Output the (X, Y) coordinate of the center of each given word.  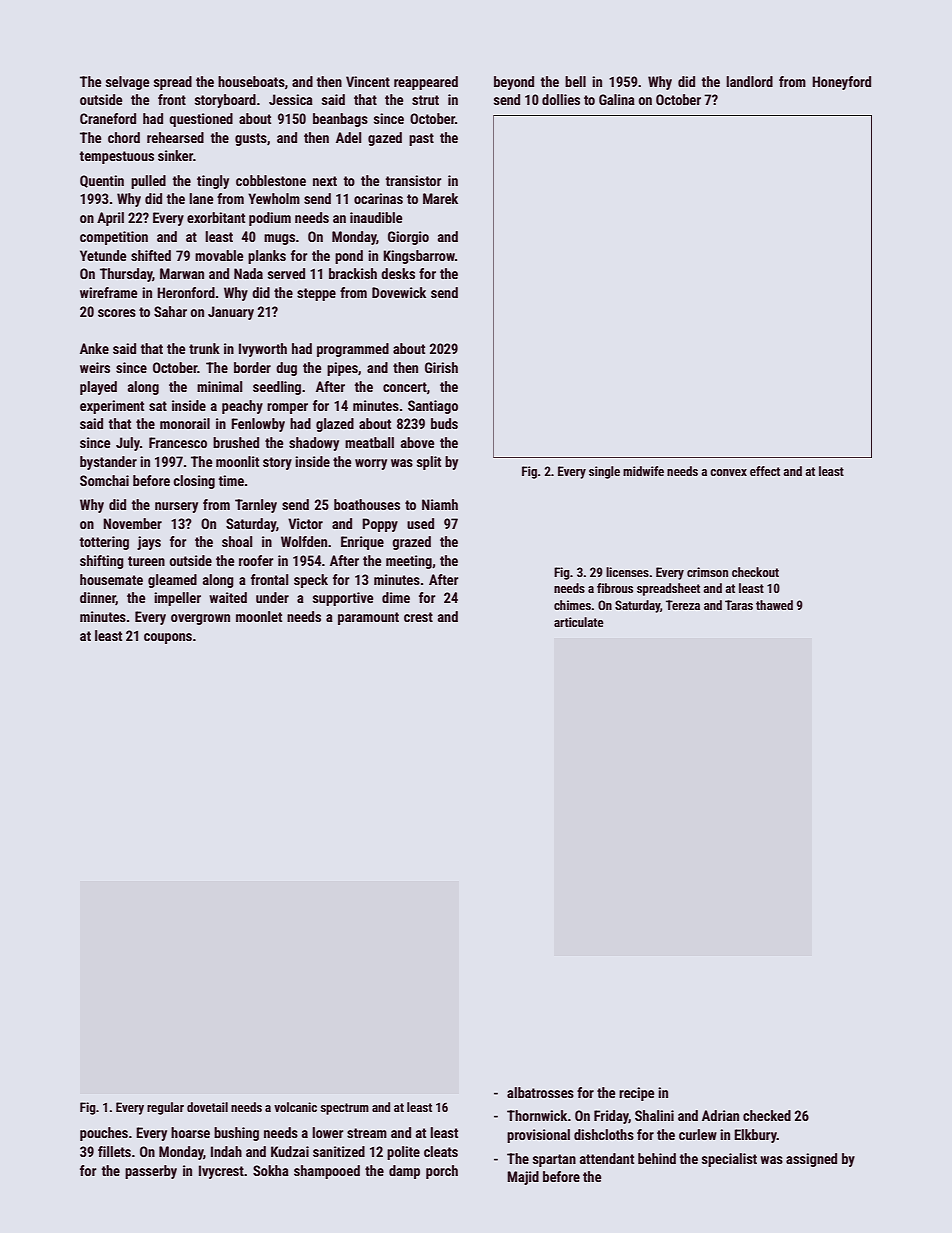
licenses (627, 572)
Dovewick (399, 292)
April (110, 219)
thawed (774, 605)
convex (728, 472)
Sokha (271, 1170)
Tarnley (256, 506)
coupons (168, 638)
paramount (368, 618)
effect (765, 471)
